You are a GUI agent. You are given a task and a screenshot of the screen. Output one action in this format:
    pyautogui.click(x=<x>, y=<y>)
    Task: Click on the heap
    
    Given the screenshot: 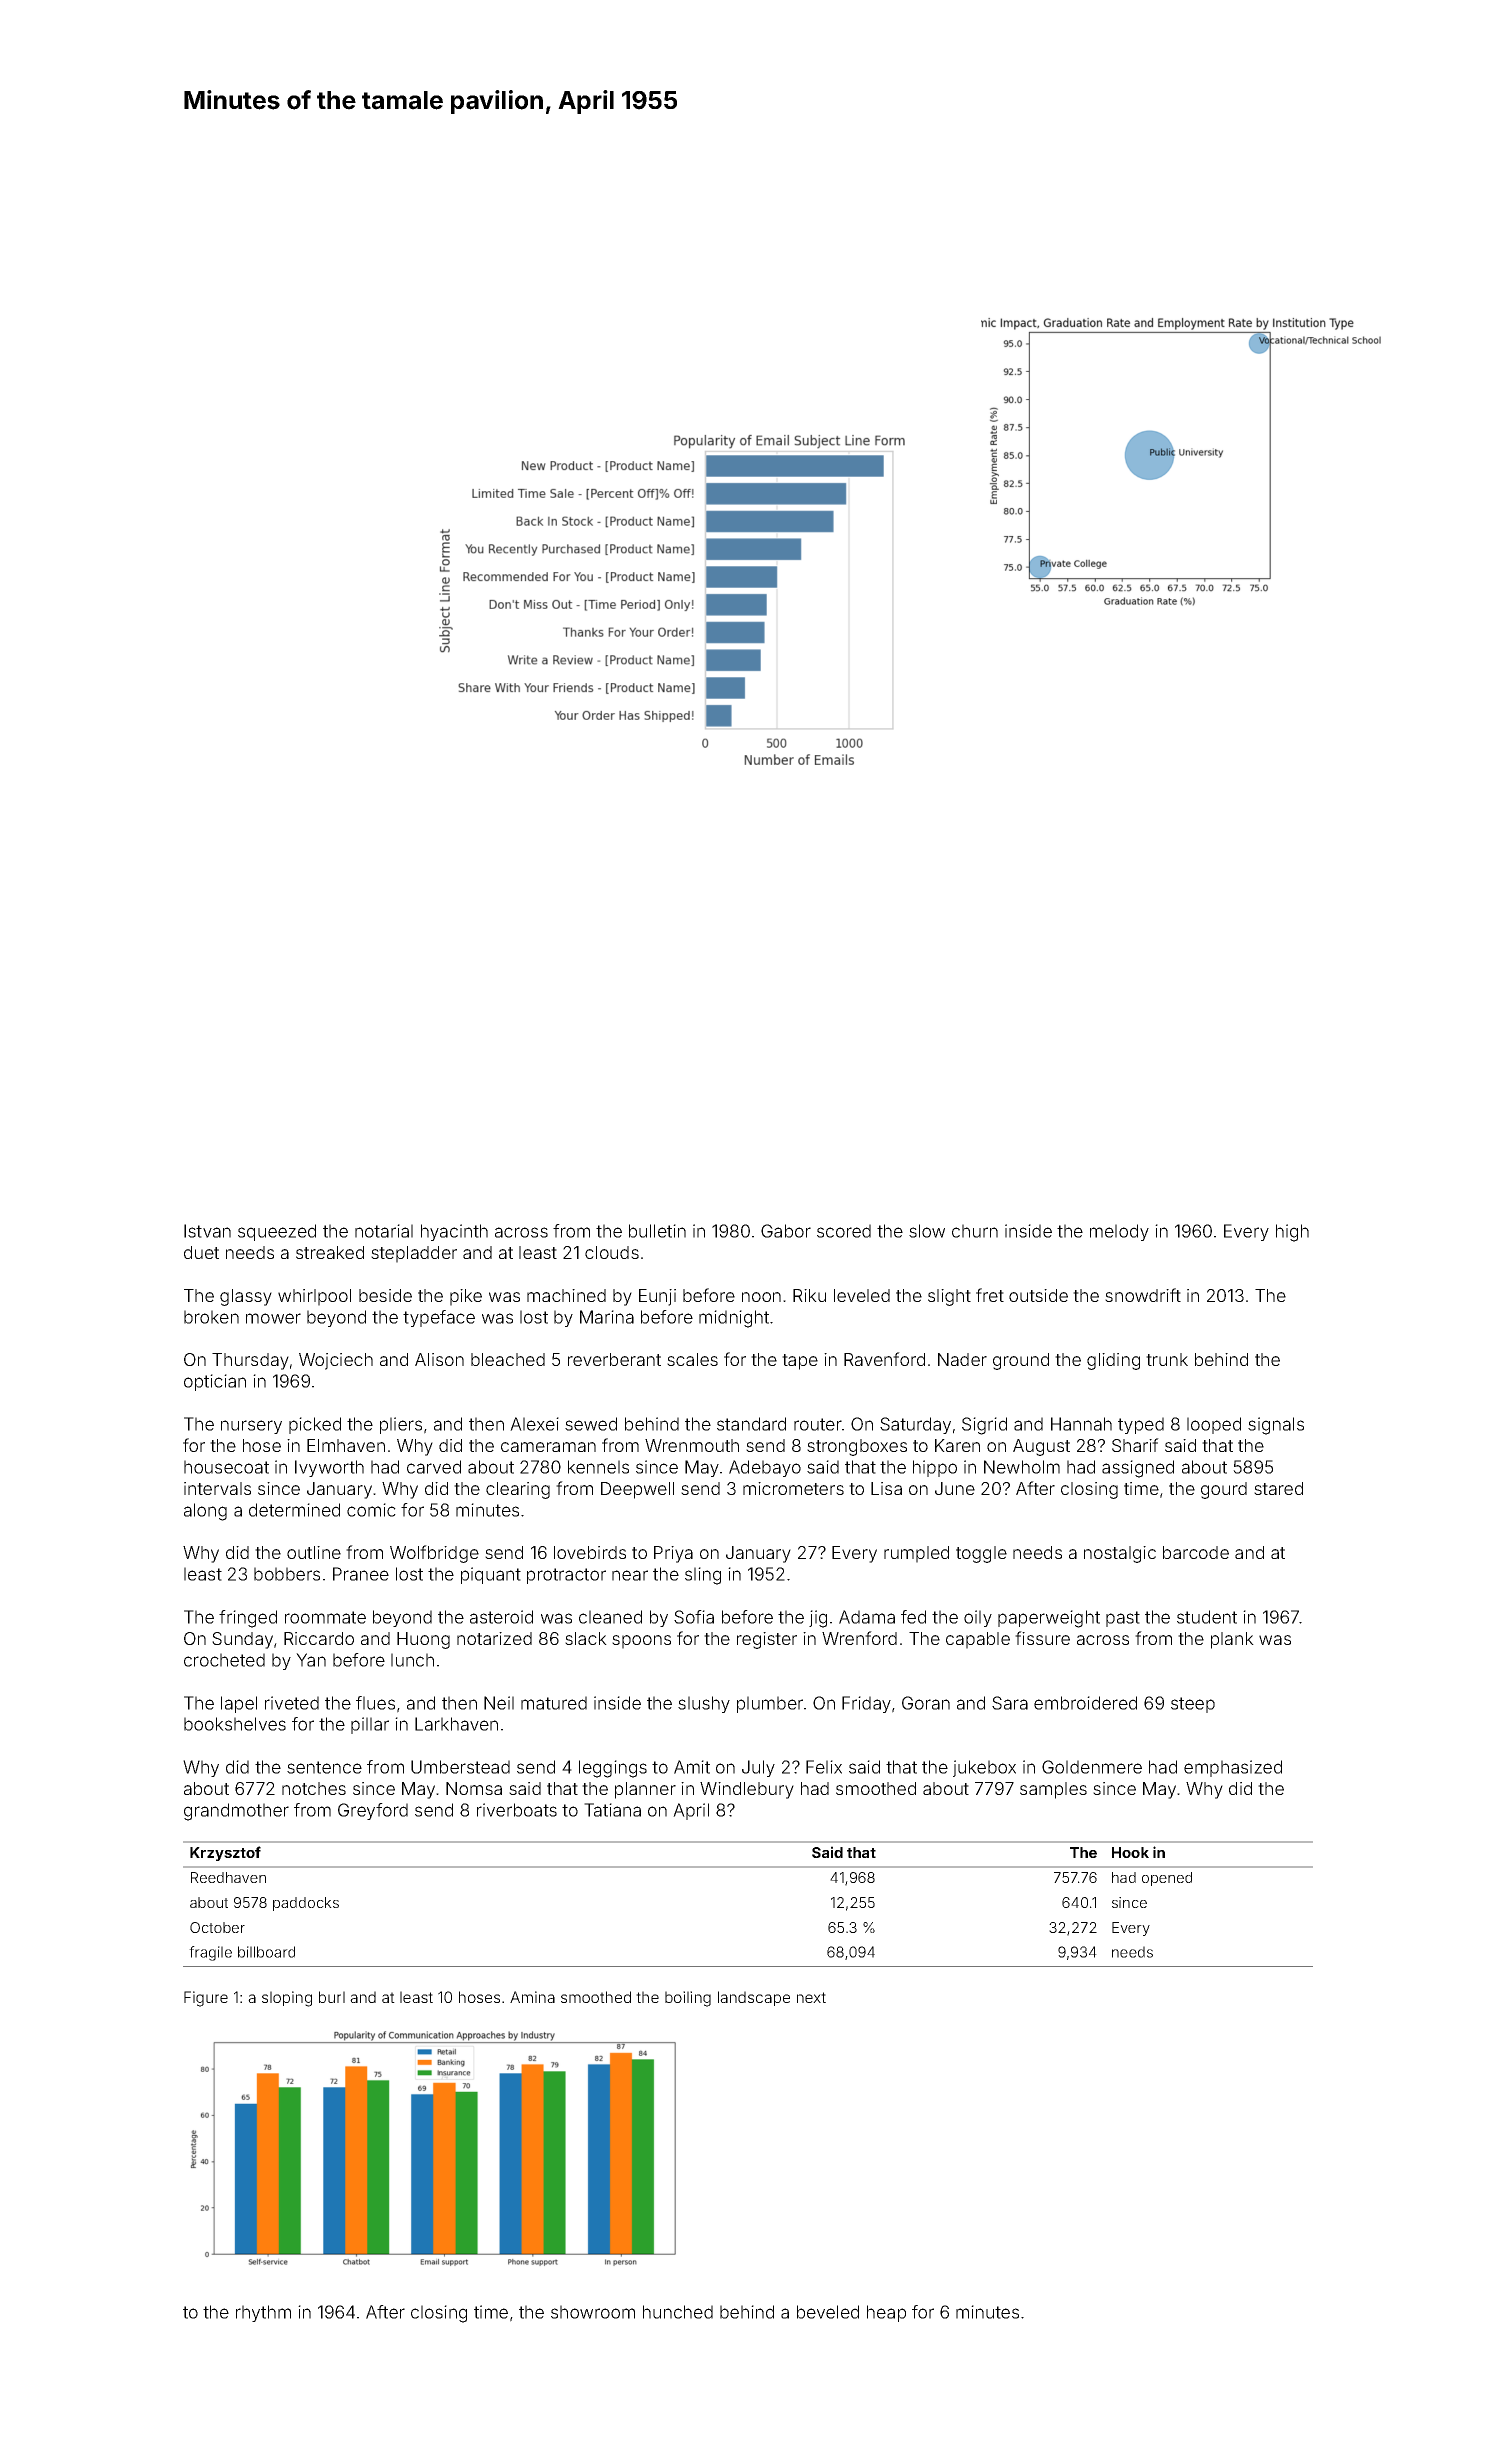 What is the action you would take?
    pyautogui.click(x=886, y=2313)
